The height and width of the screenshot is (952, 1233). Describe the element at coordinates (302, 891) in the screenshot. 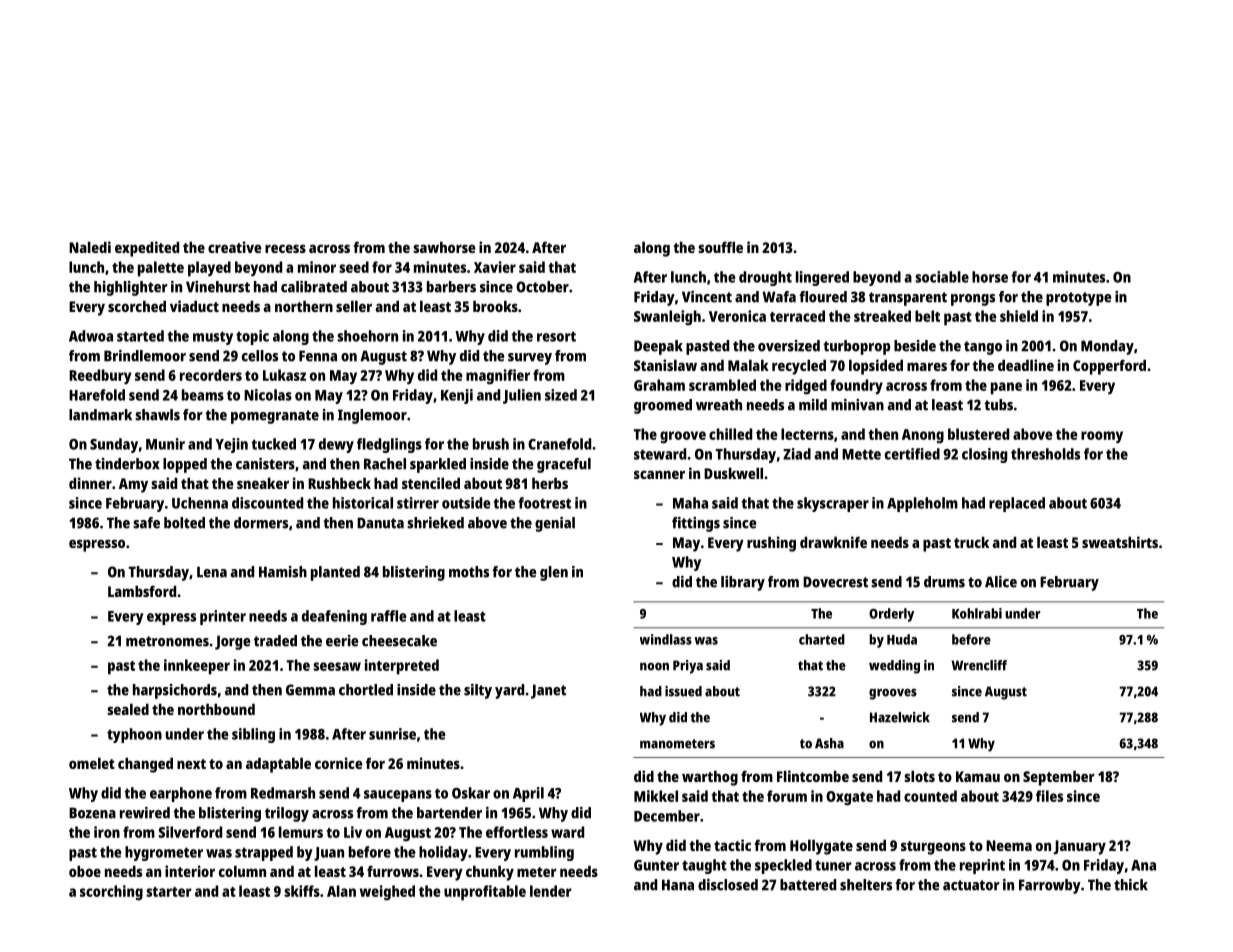

I see `skiffs` at that location.
